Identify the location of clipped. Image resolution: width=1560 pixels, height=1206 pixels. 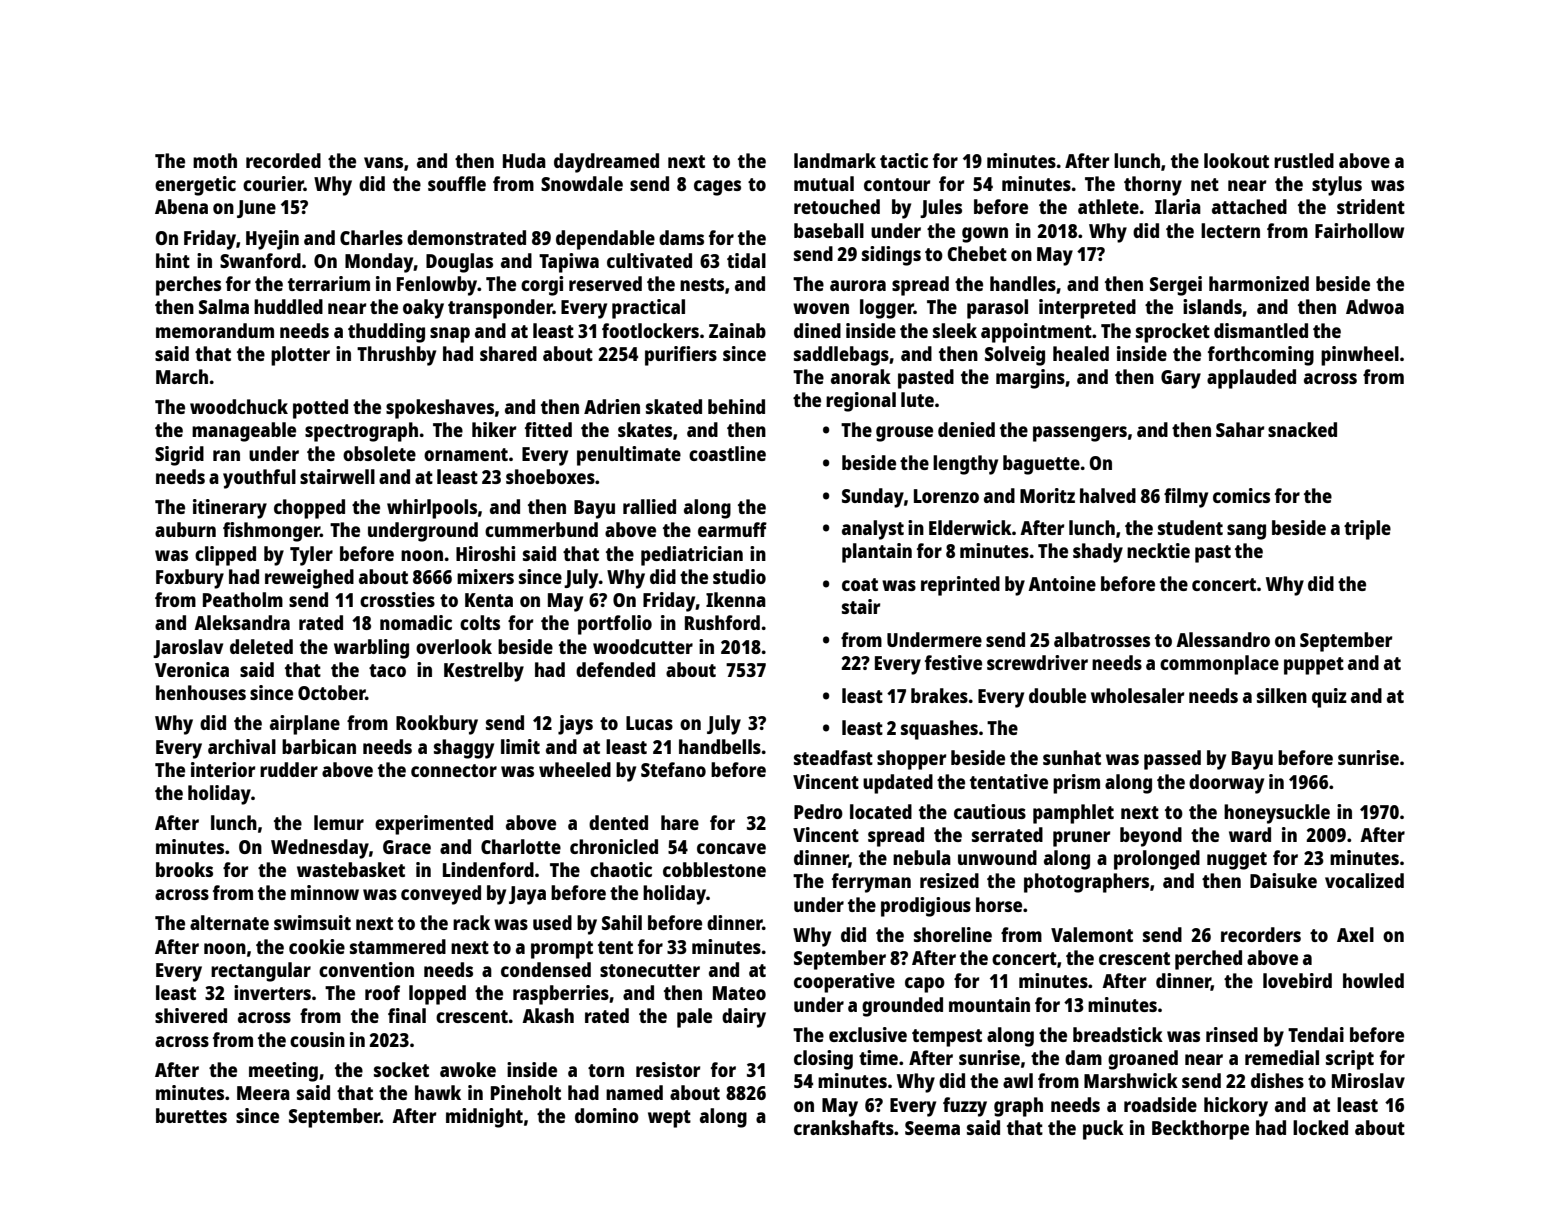
(225, 556).
